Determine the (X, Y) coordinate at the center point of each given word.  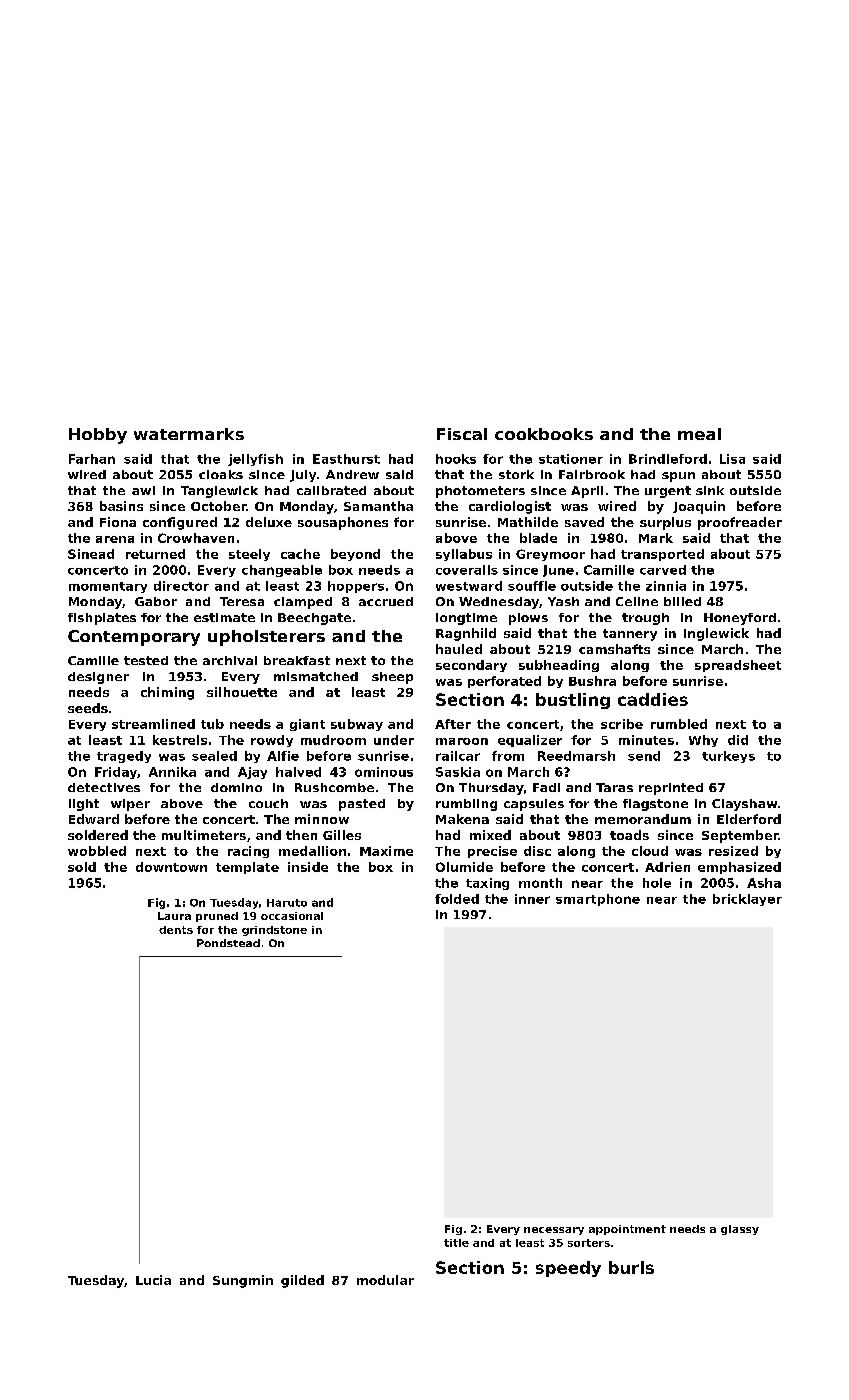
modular (385, 1280)
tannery (630, 635)
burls (631, 1267)
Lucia (153, 1280)
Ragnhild (466, 634)
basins (121, 506)
